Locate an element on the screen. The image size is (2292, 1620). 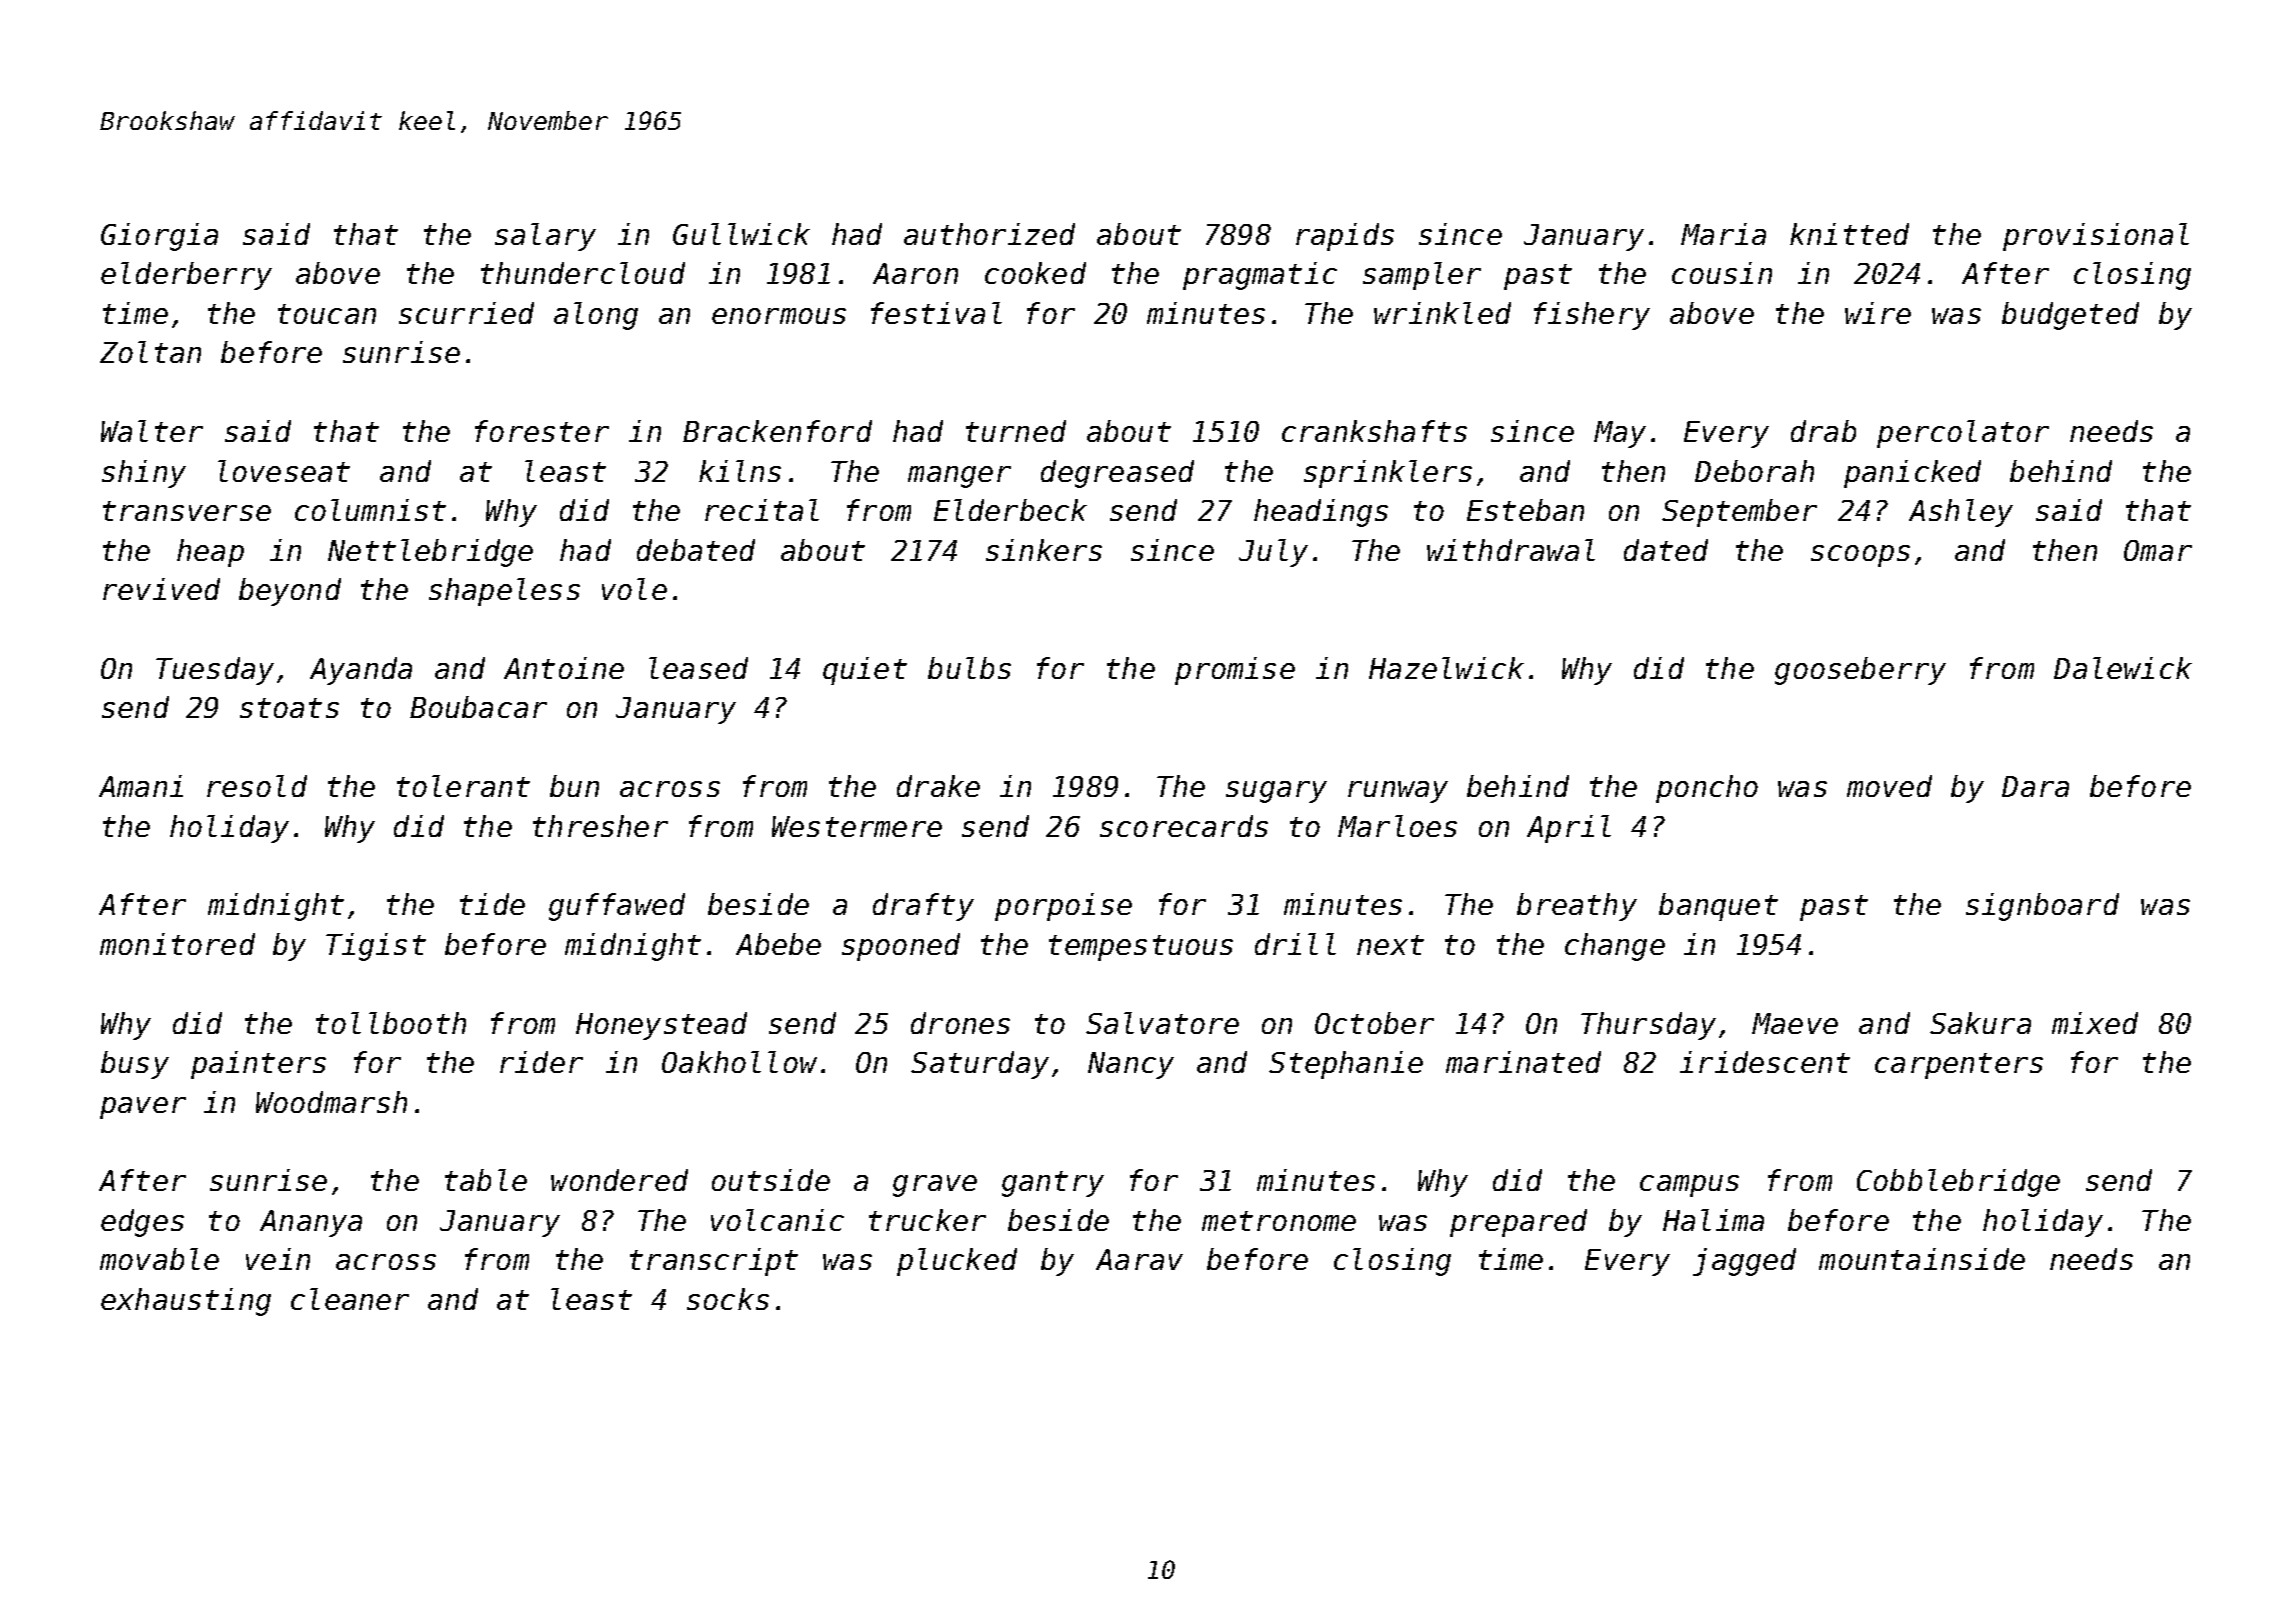
monitored is located at coordinates (177, 944).
